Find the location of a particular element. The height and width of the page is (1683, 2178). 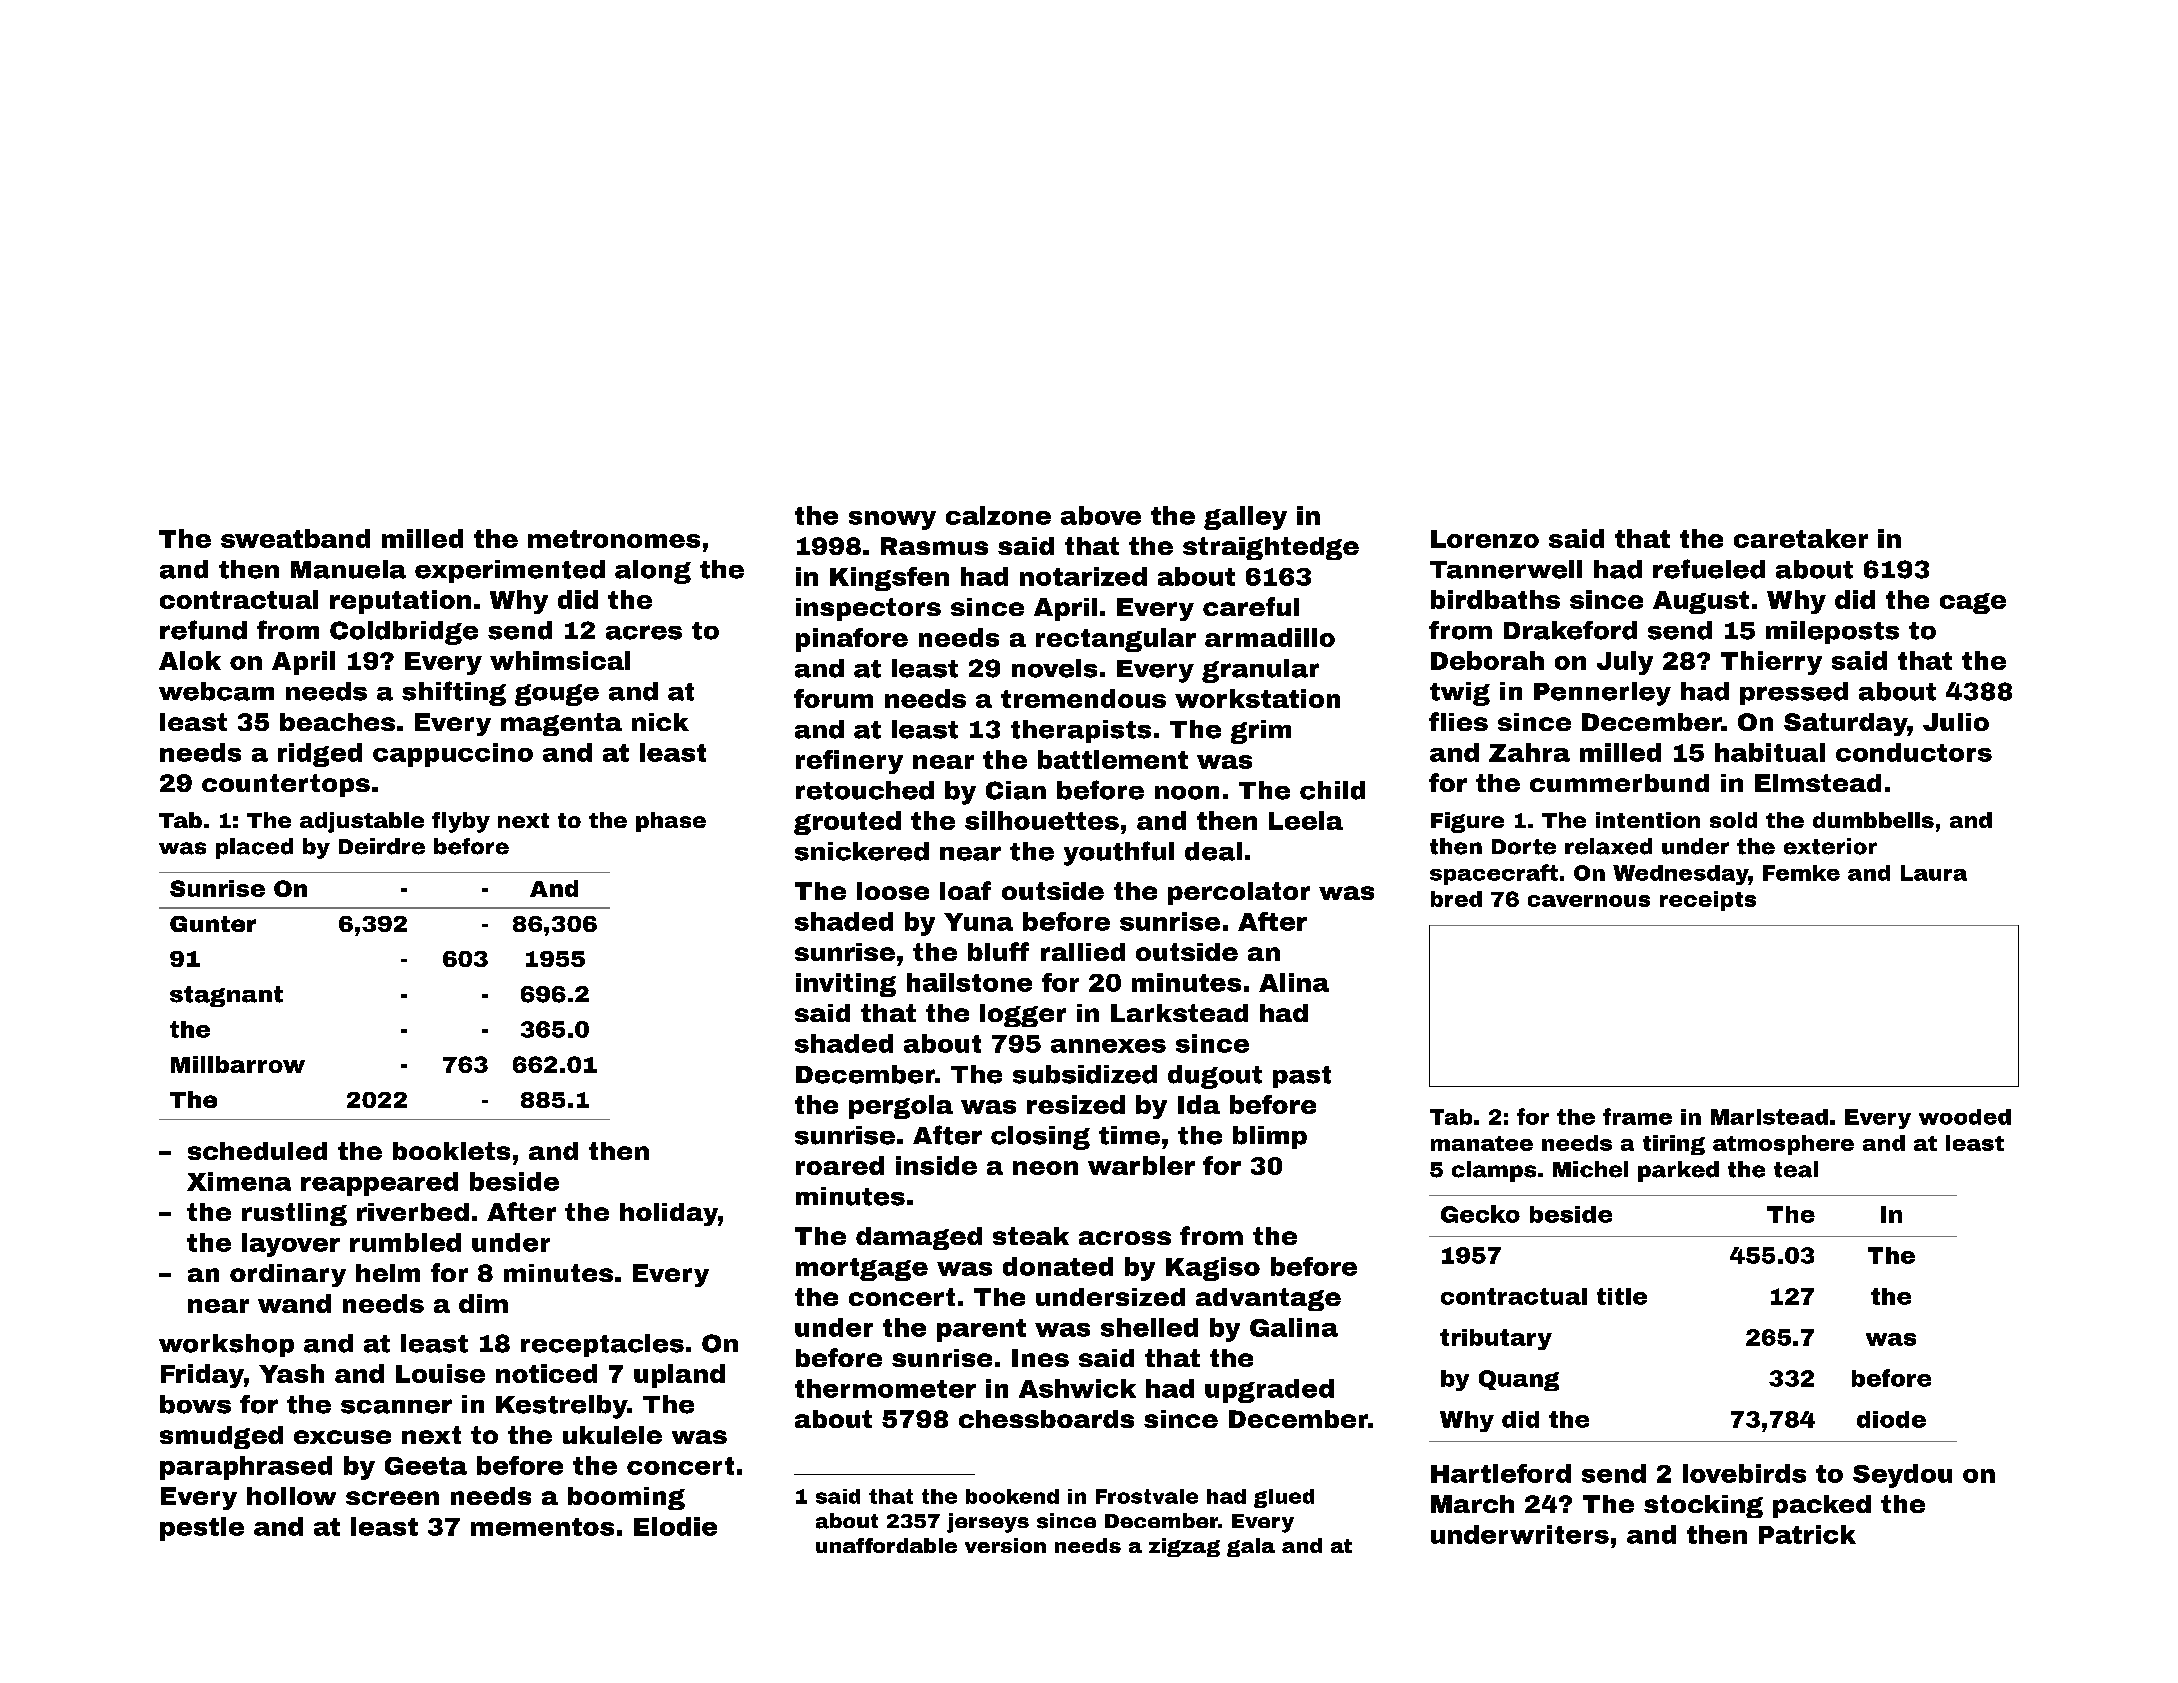

caretaker is located at coordinates (1801, 538).
